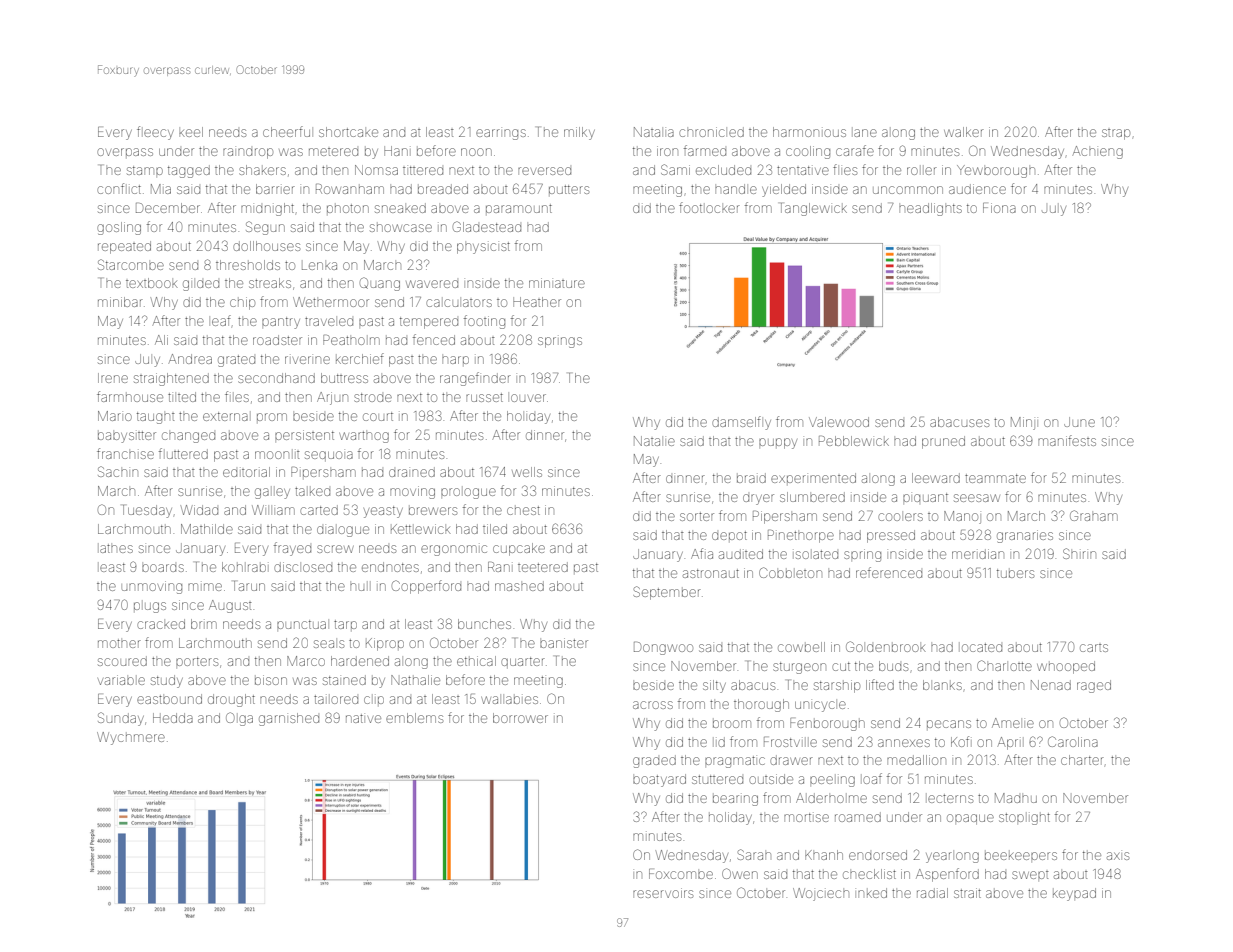 The height and width of the page is (952, 1233). What do you see at coordinates (714, 686) in the page?
I see `silty` at bounding box center [714, 686].
